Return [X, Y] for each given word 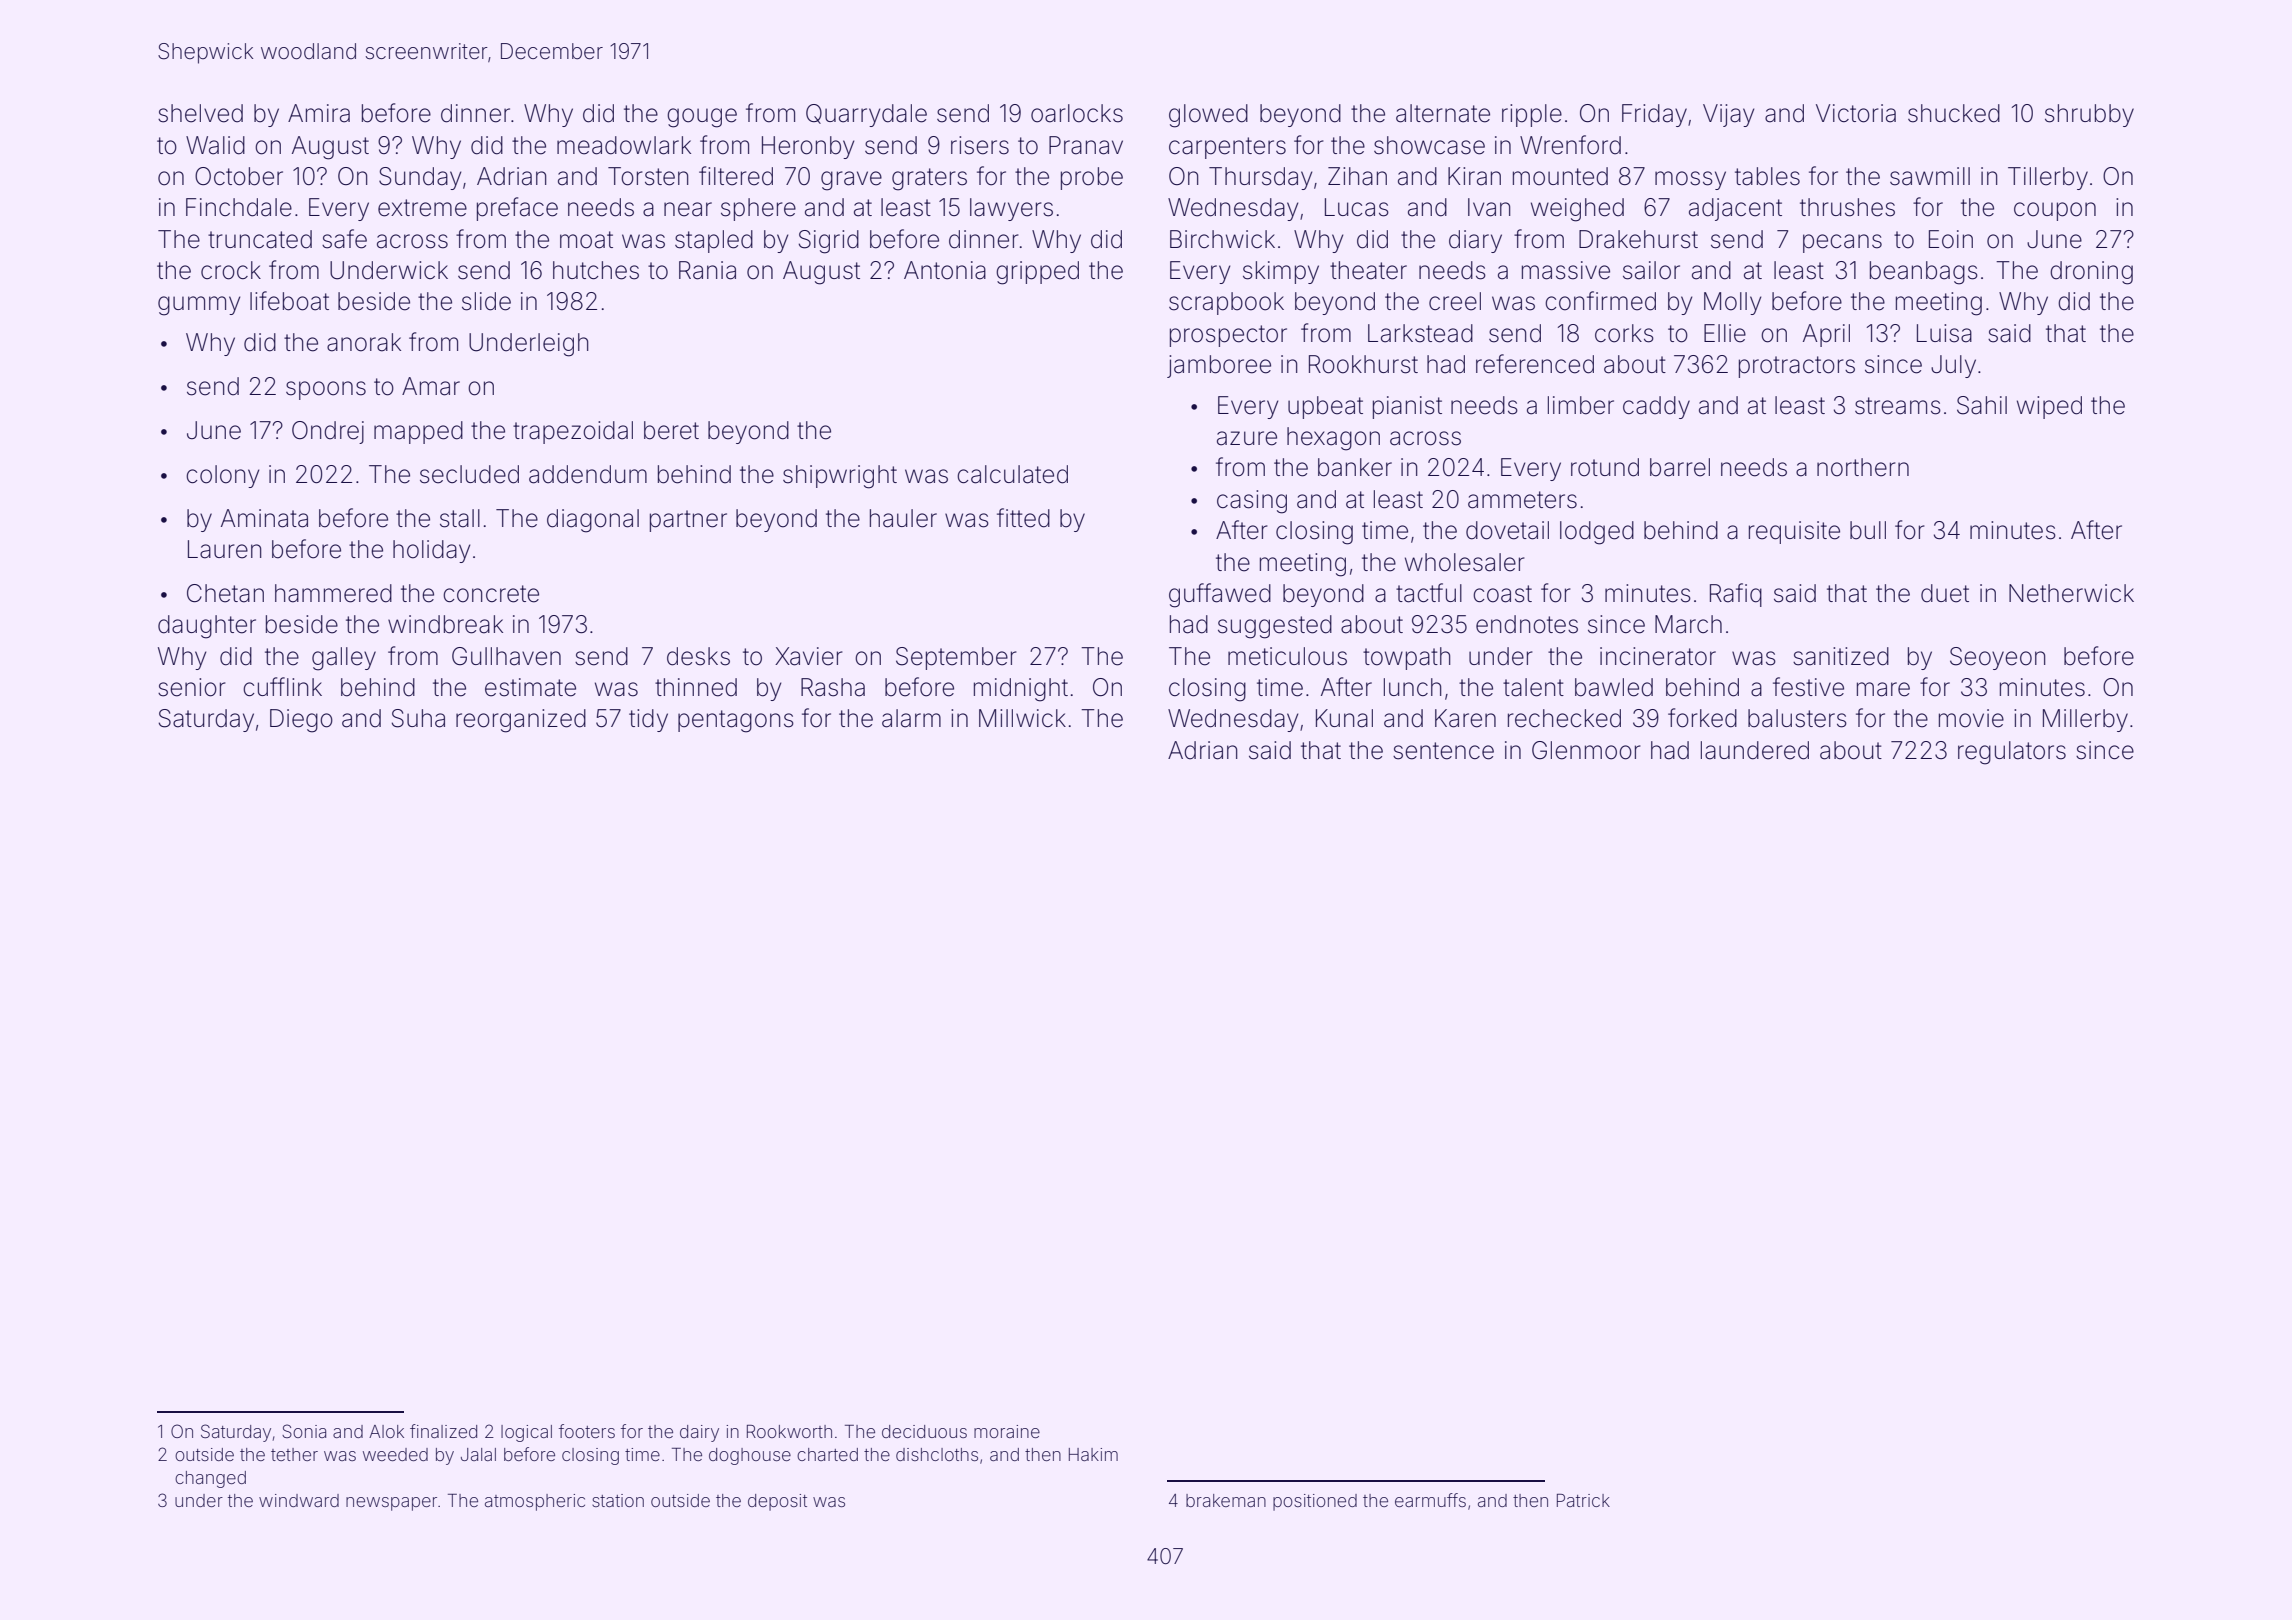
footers [587, 1431]
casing [1252, 502]
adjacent [1735, 209]
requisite [1794, 532]
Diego [301, 721]
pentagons [736, 721]
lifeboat [289, 301]
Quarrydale [866, 115]
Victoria [1856, 113]
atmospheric [535, 1502]
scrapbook [1226, 303]
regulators [2012, 753]
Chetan [225, 593]
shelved [200, 113]
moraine [1007, 1431]
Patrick [1583, 1500]
